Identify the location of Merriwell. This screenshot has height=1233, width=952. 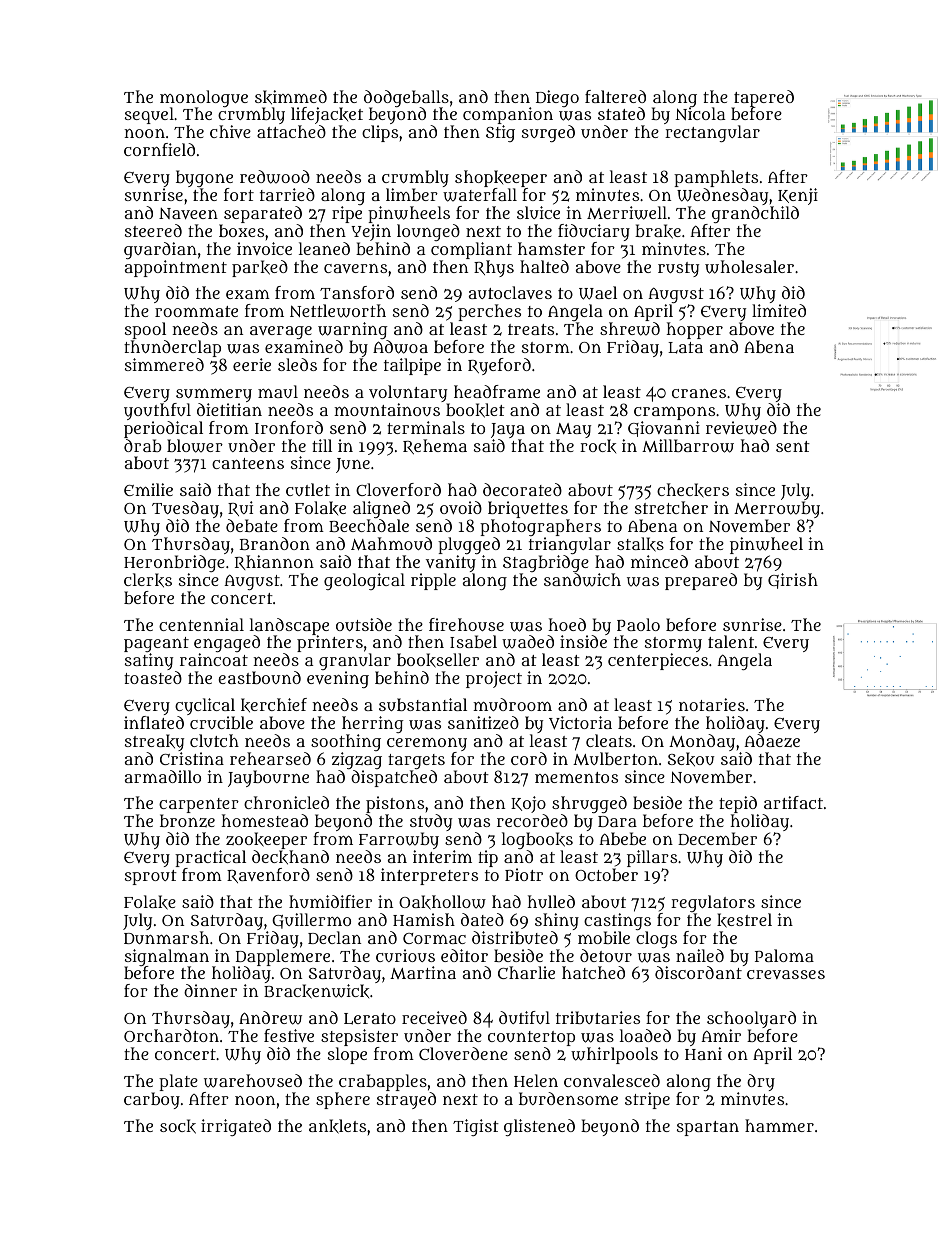
(627, 213).
